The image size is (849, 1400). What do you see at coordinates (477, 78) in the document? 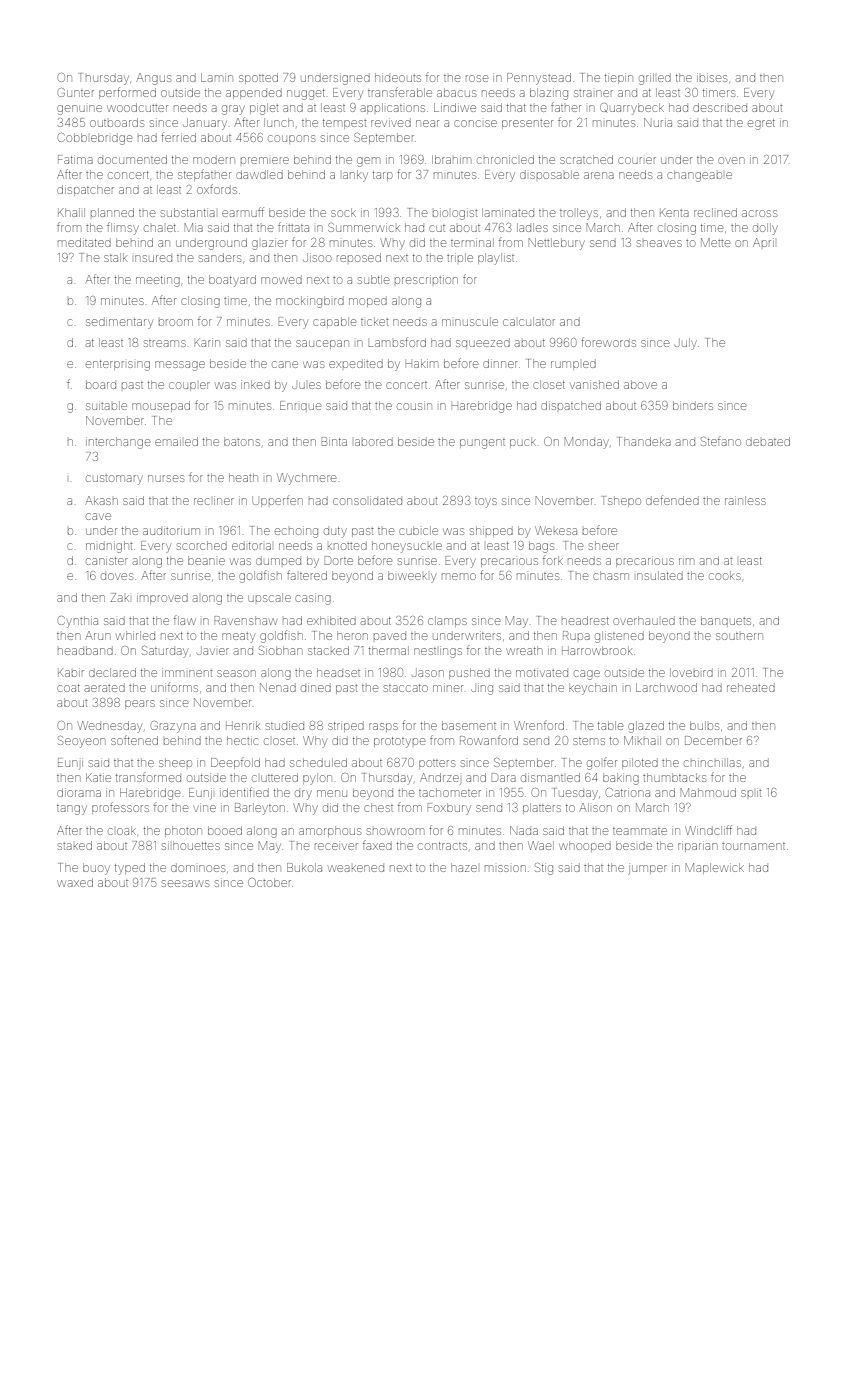
I see `rose` at bounding box center [477, 78].
